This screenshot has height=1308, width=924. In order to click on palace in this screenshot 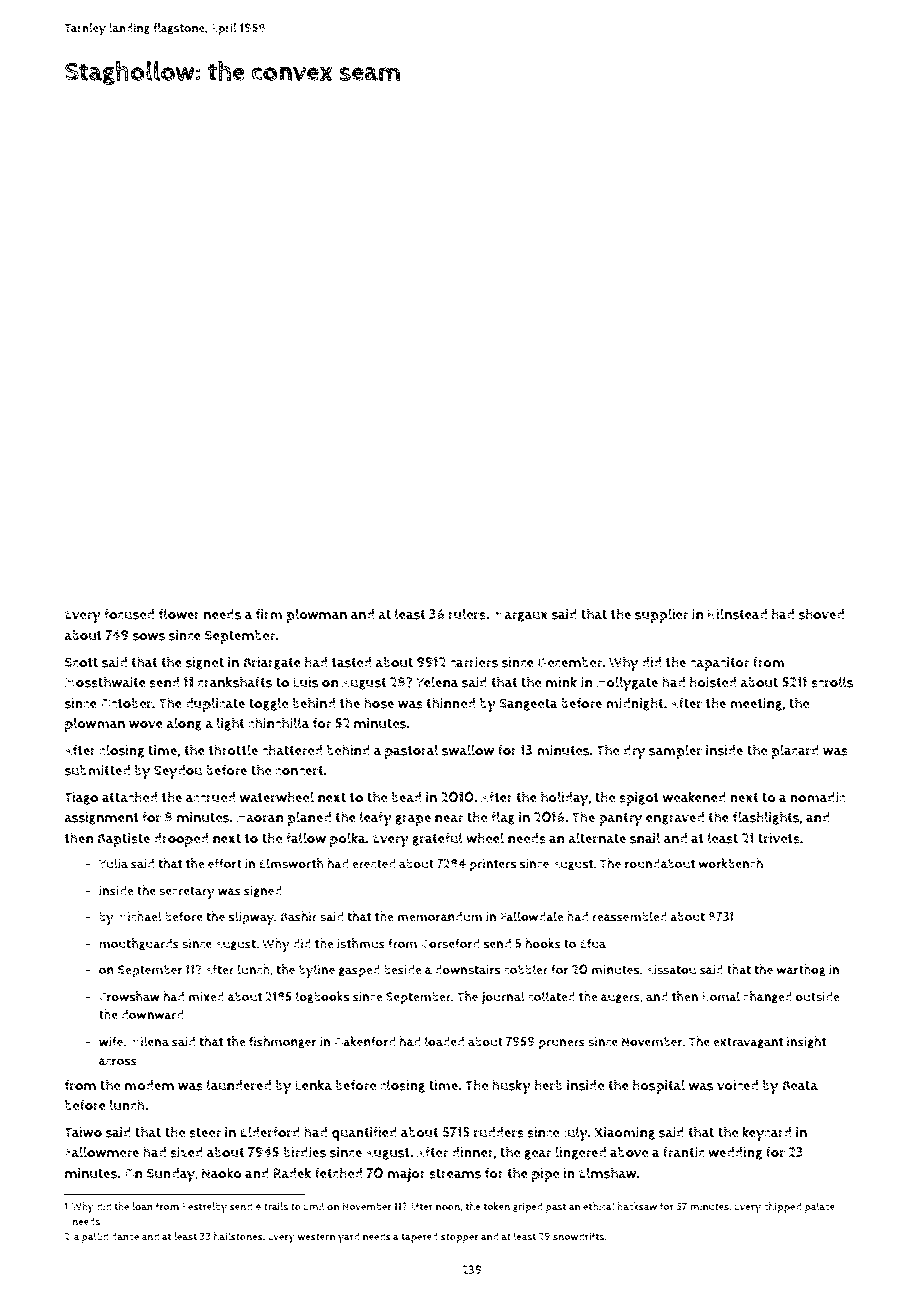, I will do `click(820, 1207)`.
